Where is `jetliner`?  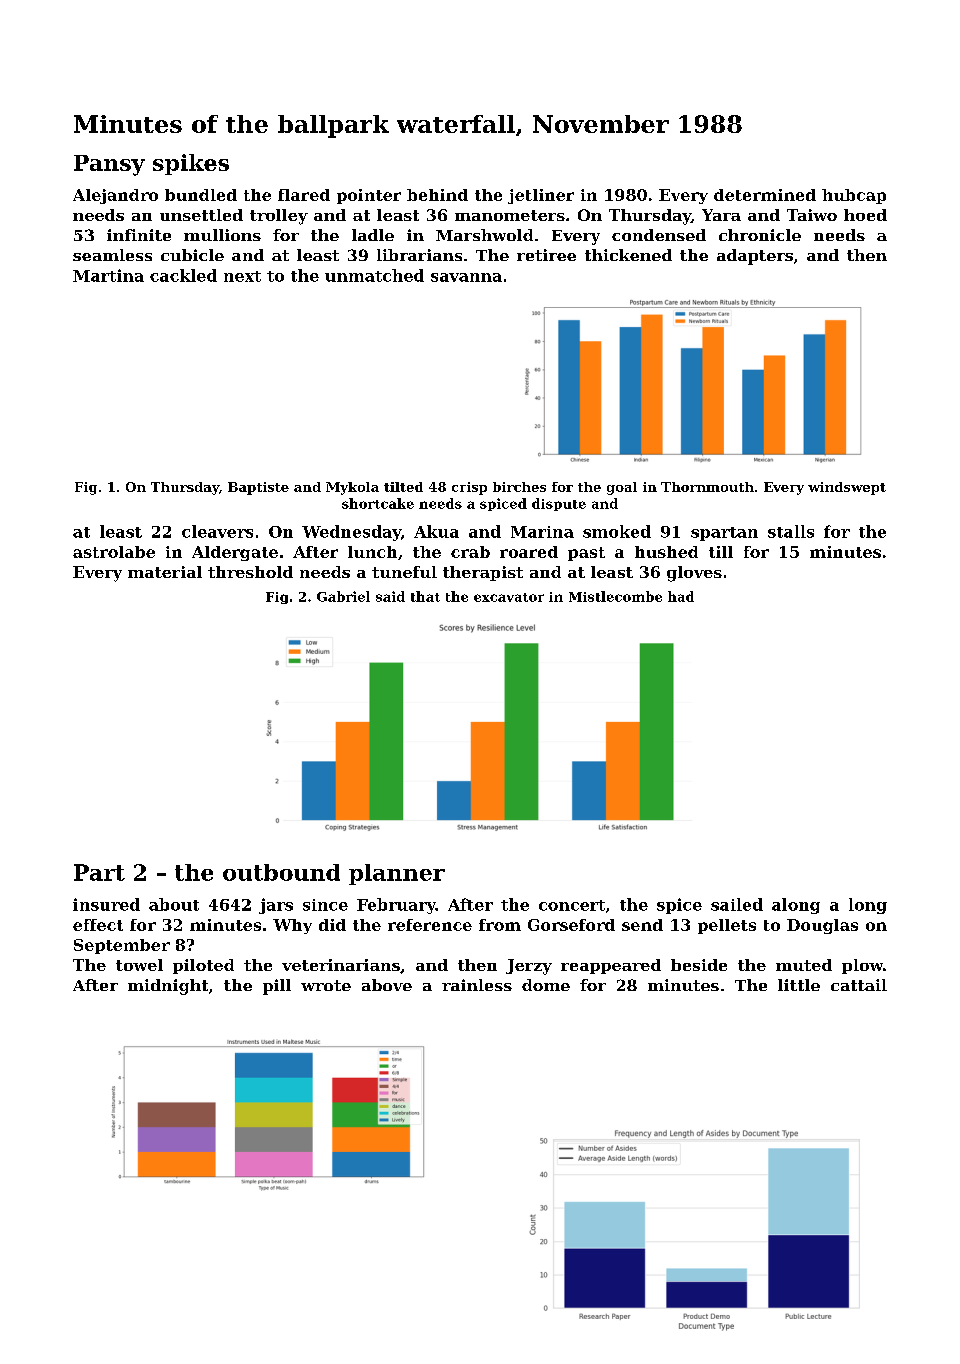
jetliner is located at coordinates (541, 196).
